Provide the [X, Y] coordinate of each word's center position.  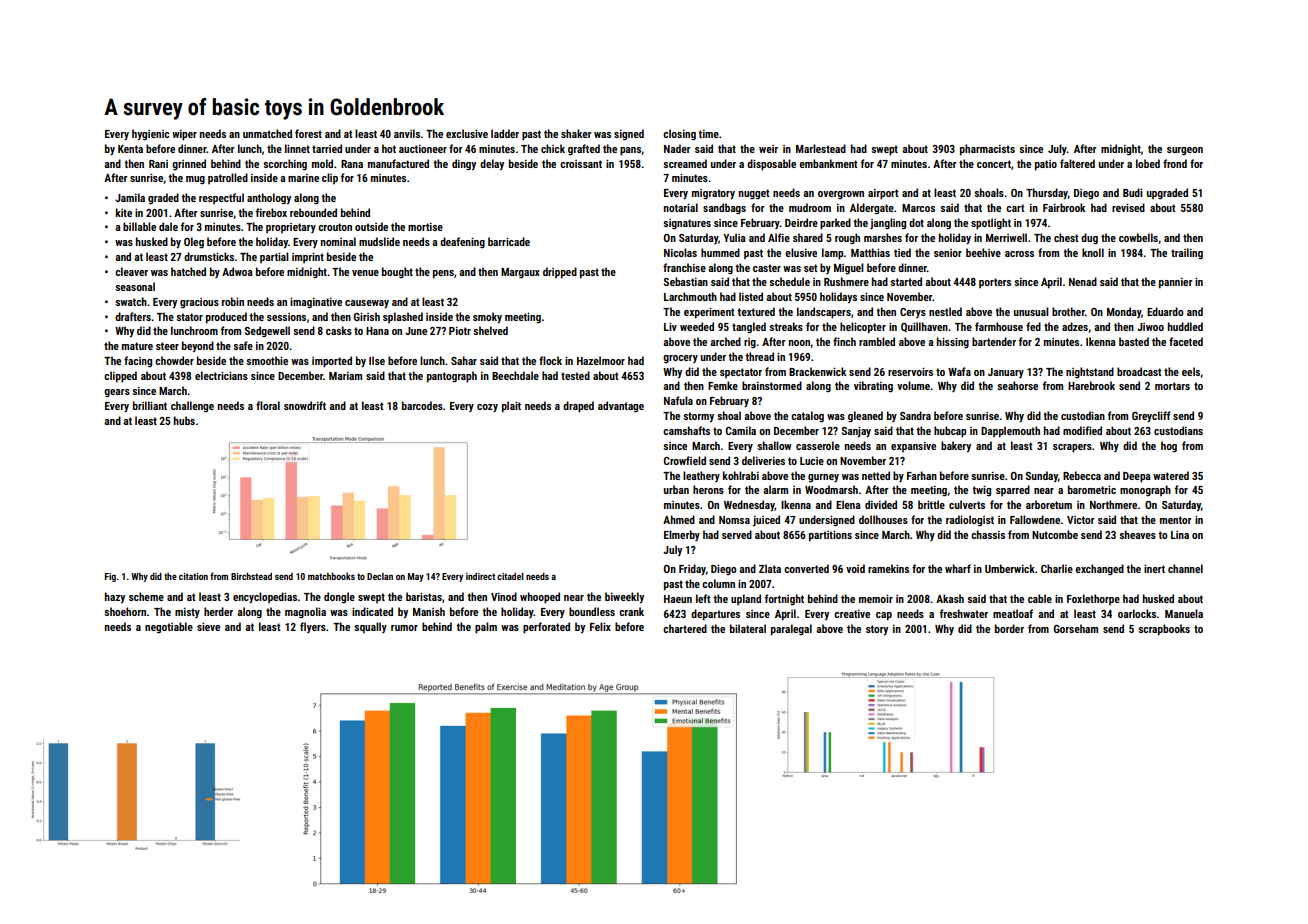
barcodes [422, 405]
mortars [1172, 386]
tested [575, 375]
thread [759, 356]
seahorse [1017, 385]
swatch [131, 301]
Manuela [1184, 613]
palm [486, 628]
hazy [115, 597]
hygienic [150, 135]
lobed [1148, 163]
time [708, 134]
